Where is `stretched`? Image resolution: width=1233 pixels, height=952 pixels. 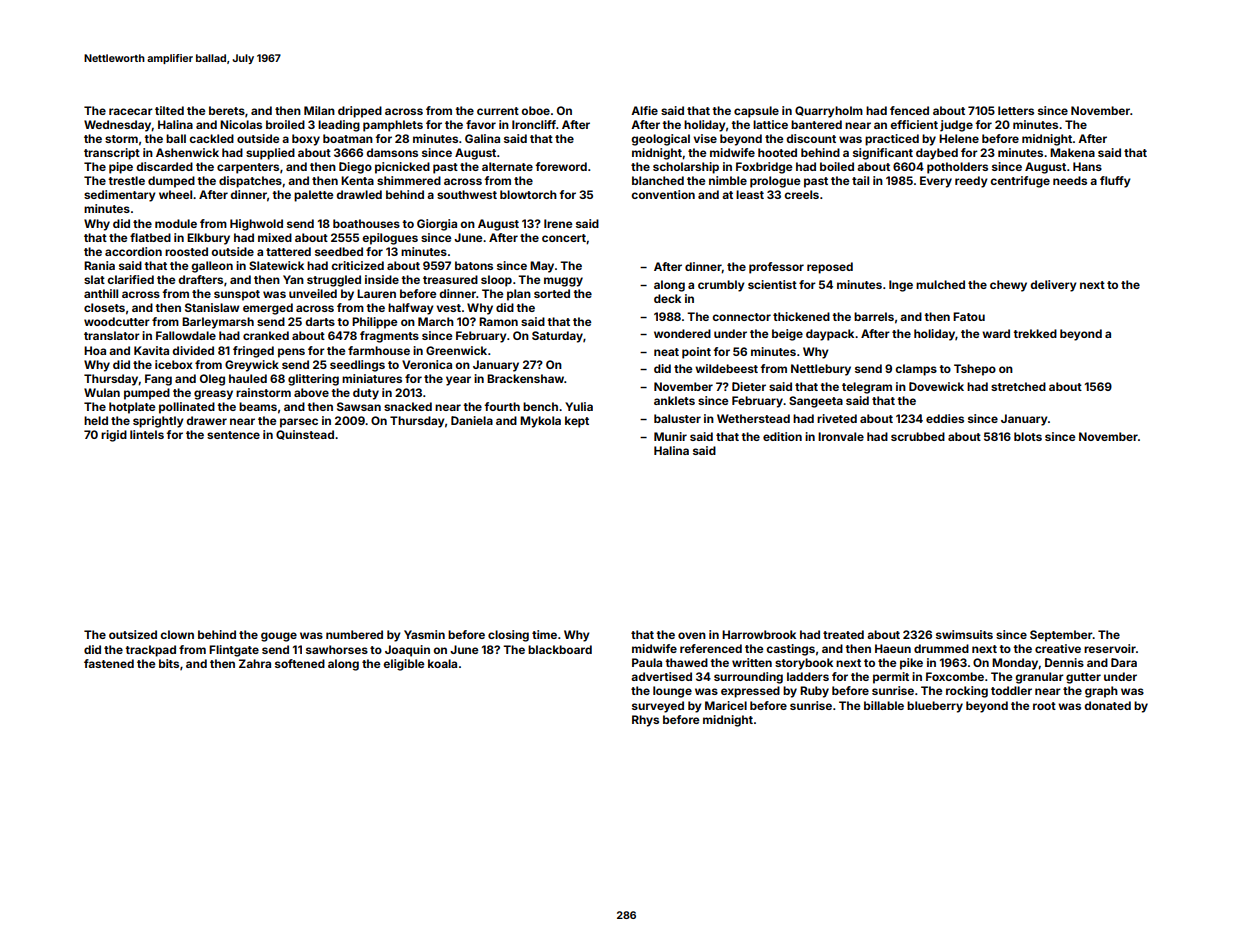 stretched is located at coordinates (1018, 386).
